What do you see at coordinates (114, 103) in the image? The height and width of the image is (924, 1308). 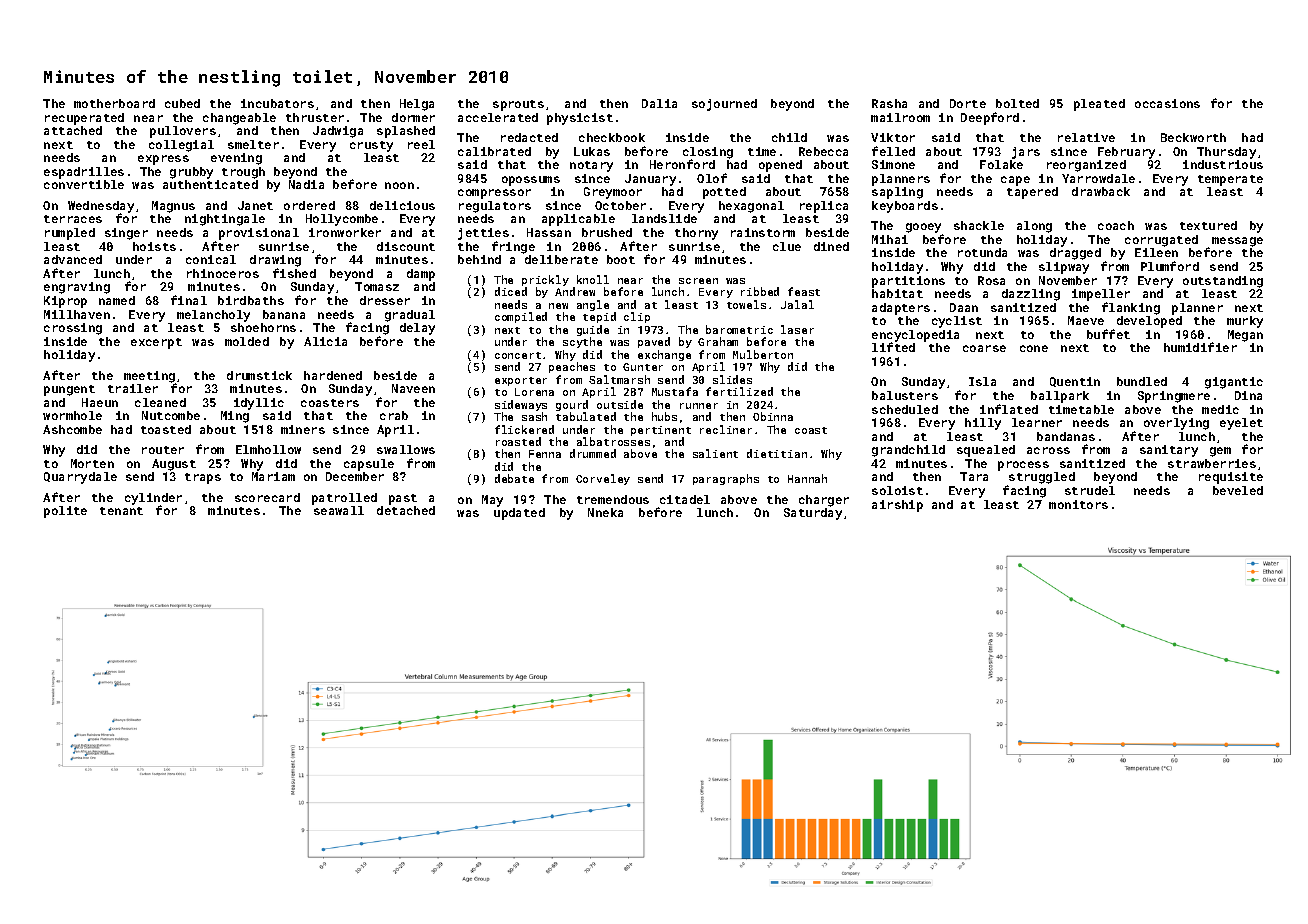 I see `motherboard` at bounding box center [114, 103].
